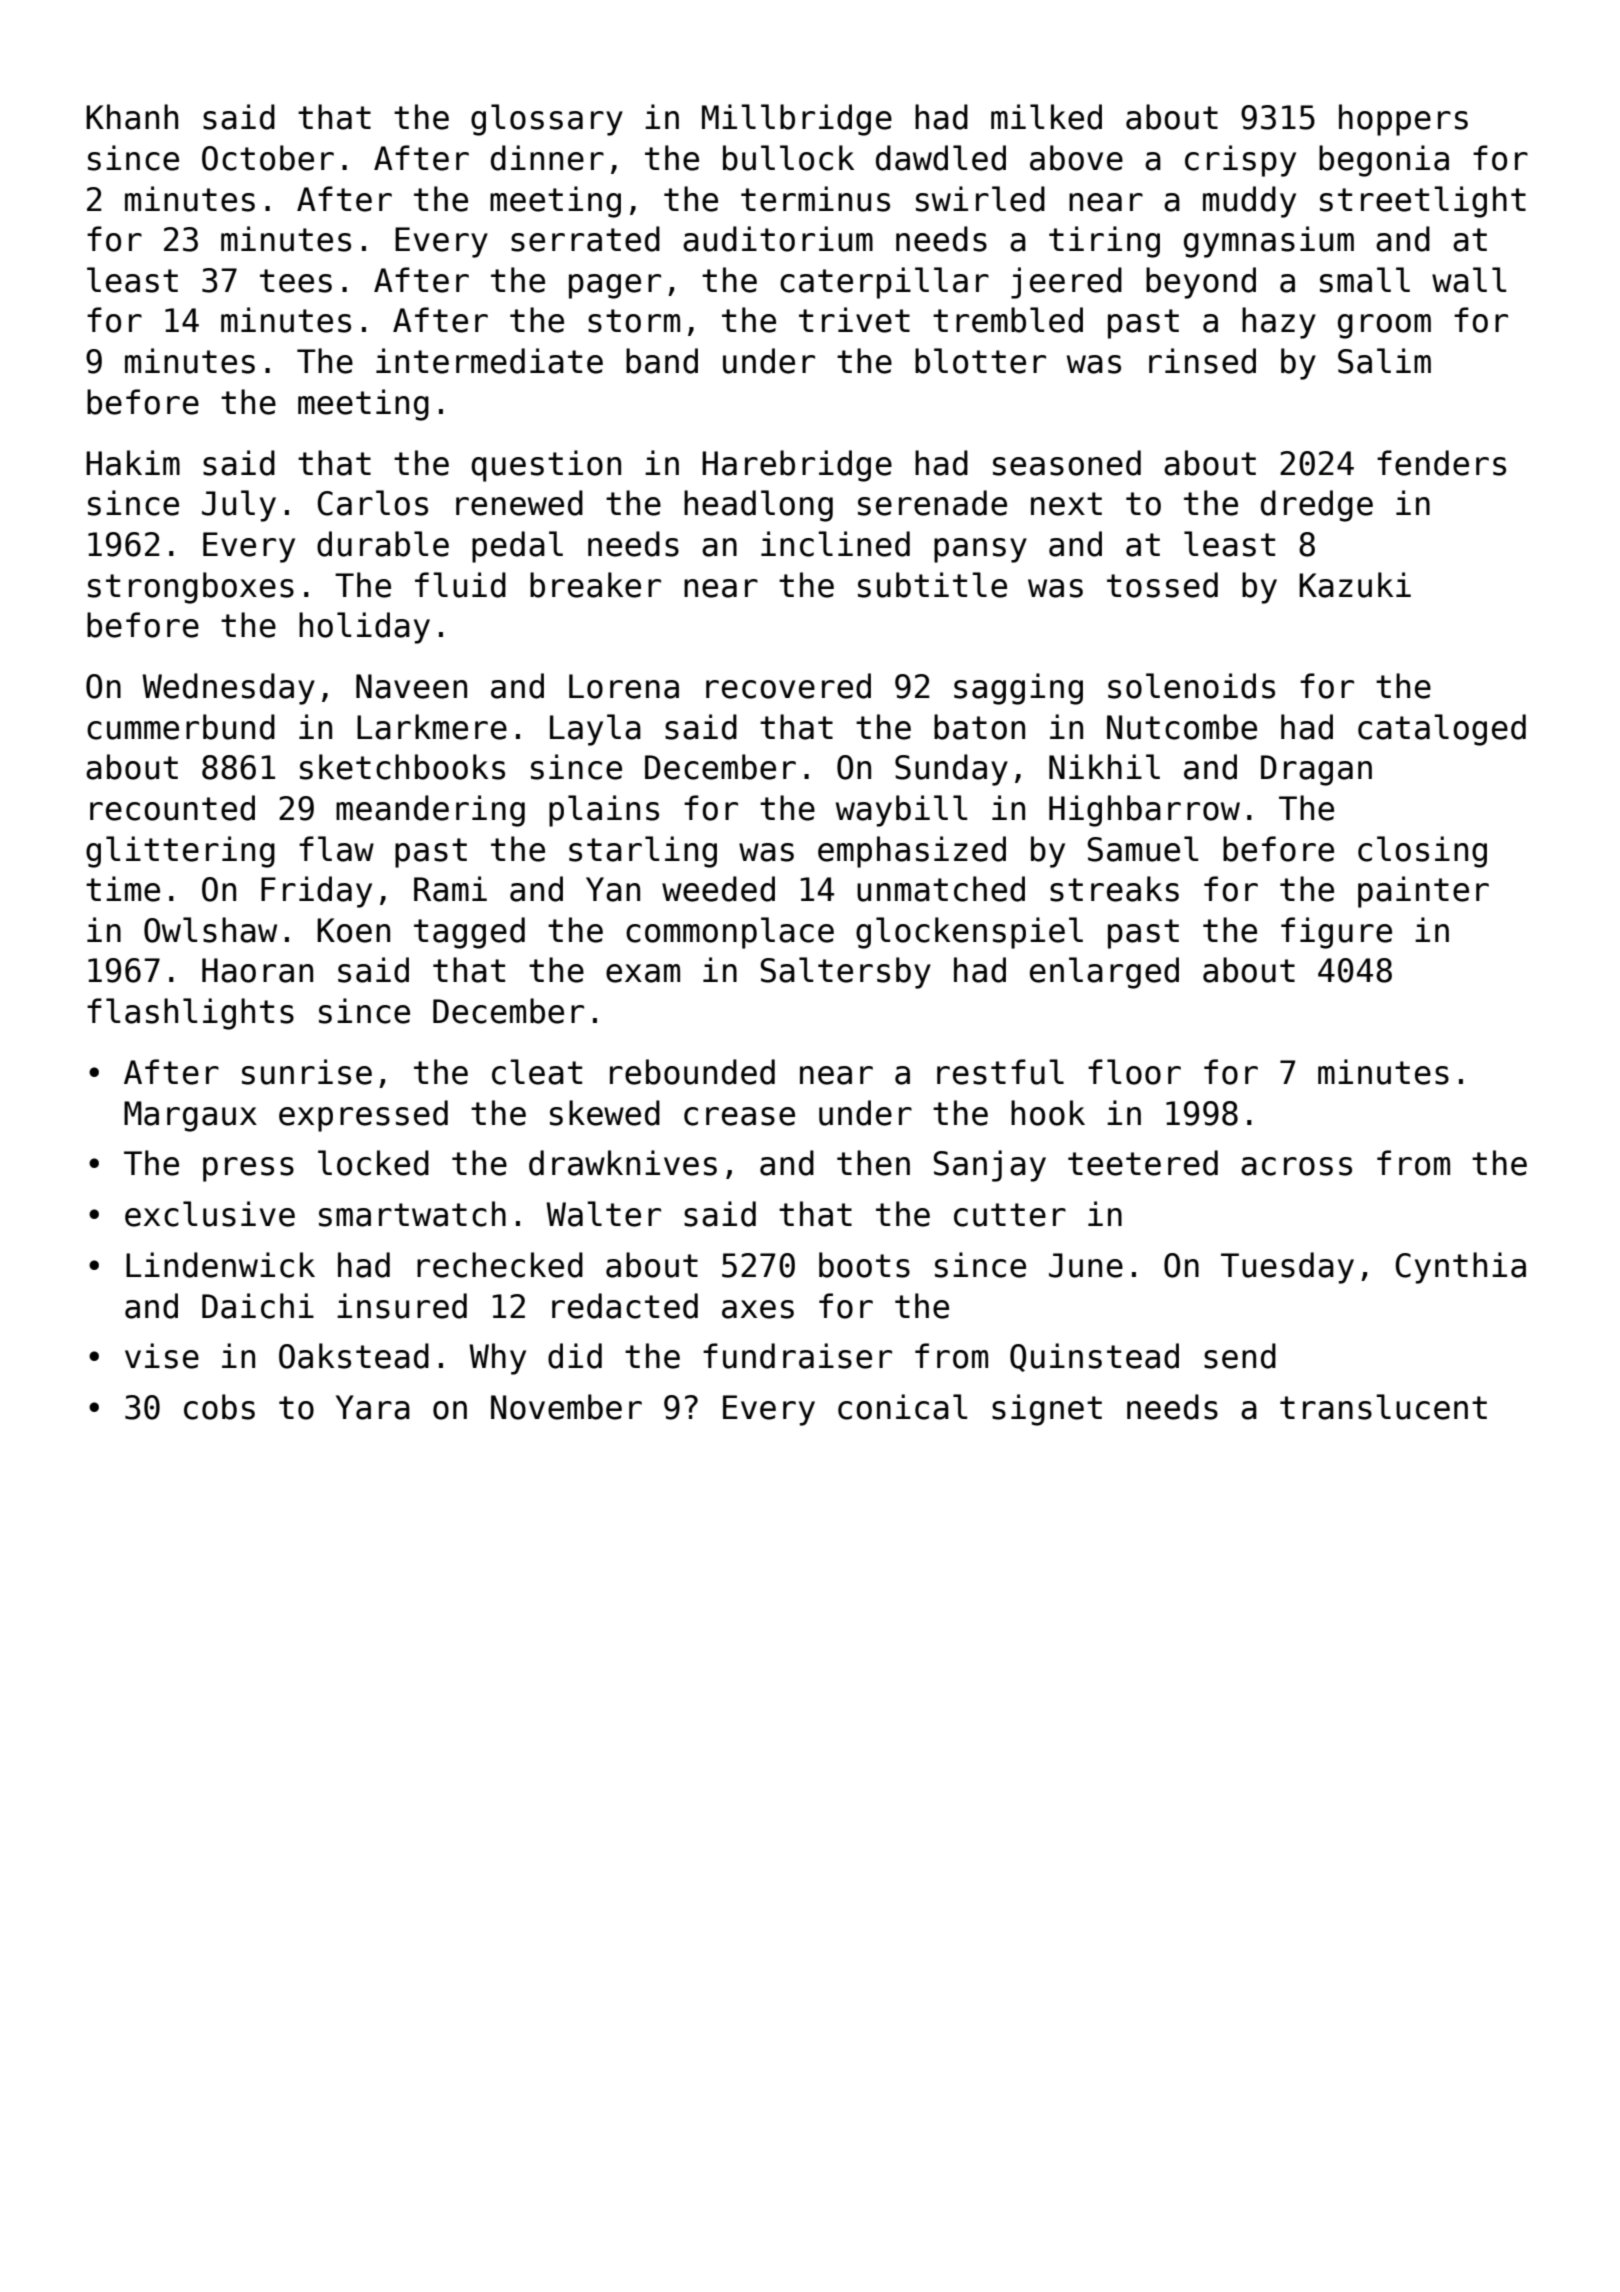 This image has height=2292, width=1620. What do you see at coordinates (1383, 1407) in the image?
I see `translucent` at bounding box center [1383, 1407].
